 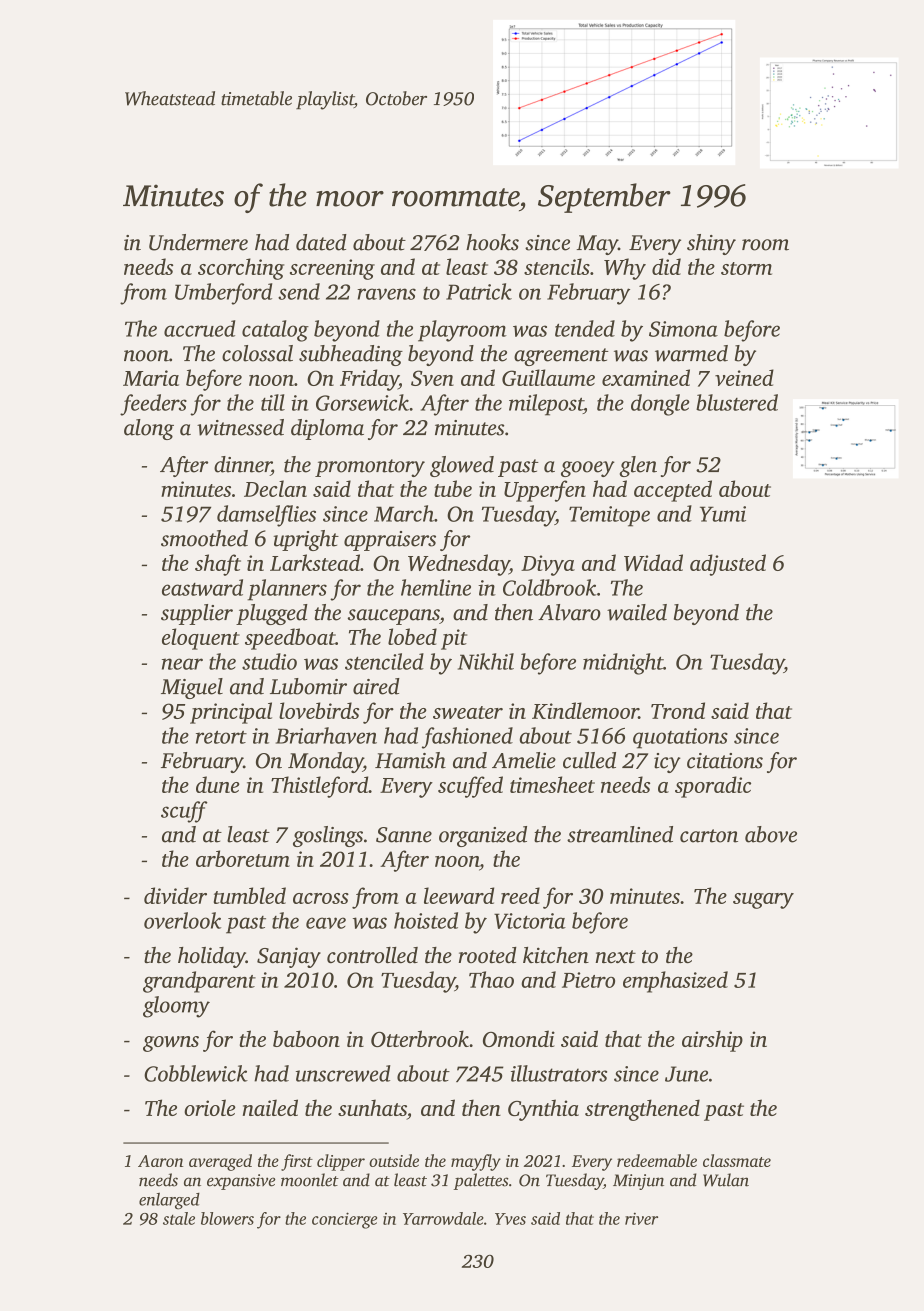 What do you see at coordinates (588, 469) in the document?
I see `gooey` at bounding box center [588, 469].
